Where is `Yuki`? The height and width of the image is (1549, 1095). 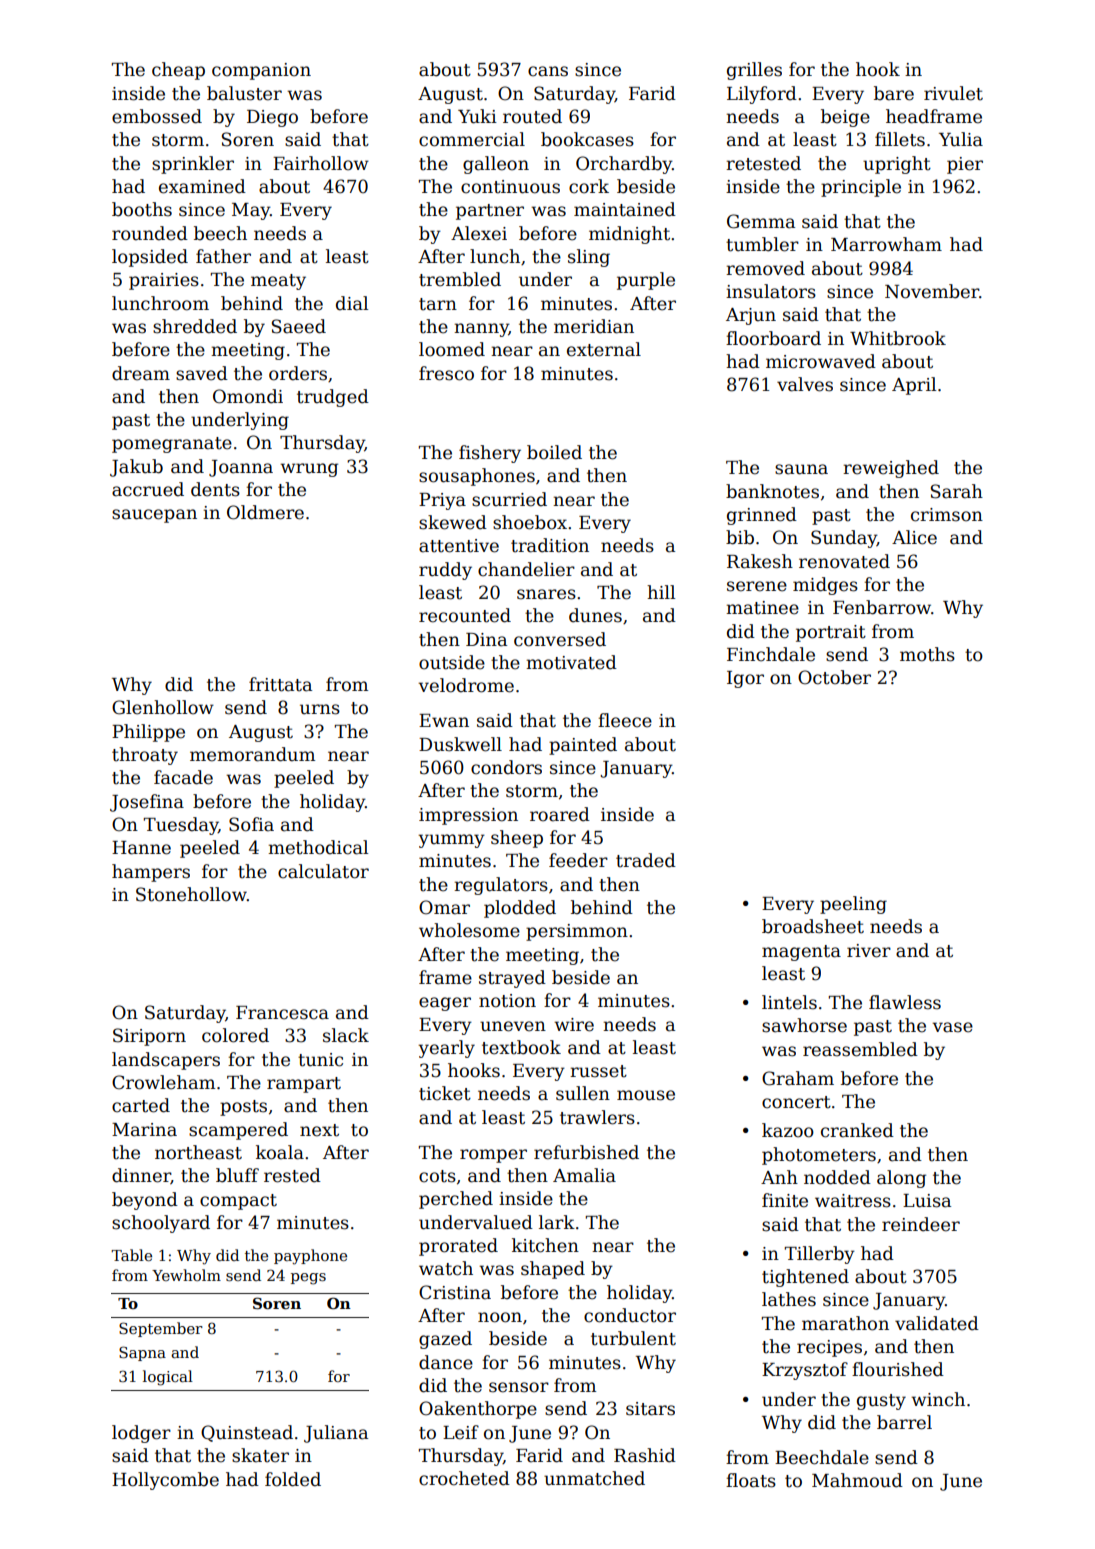
Yuki is located at coordinates (477, 116).
